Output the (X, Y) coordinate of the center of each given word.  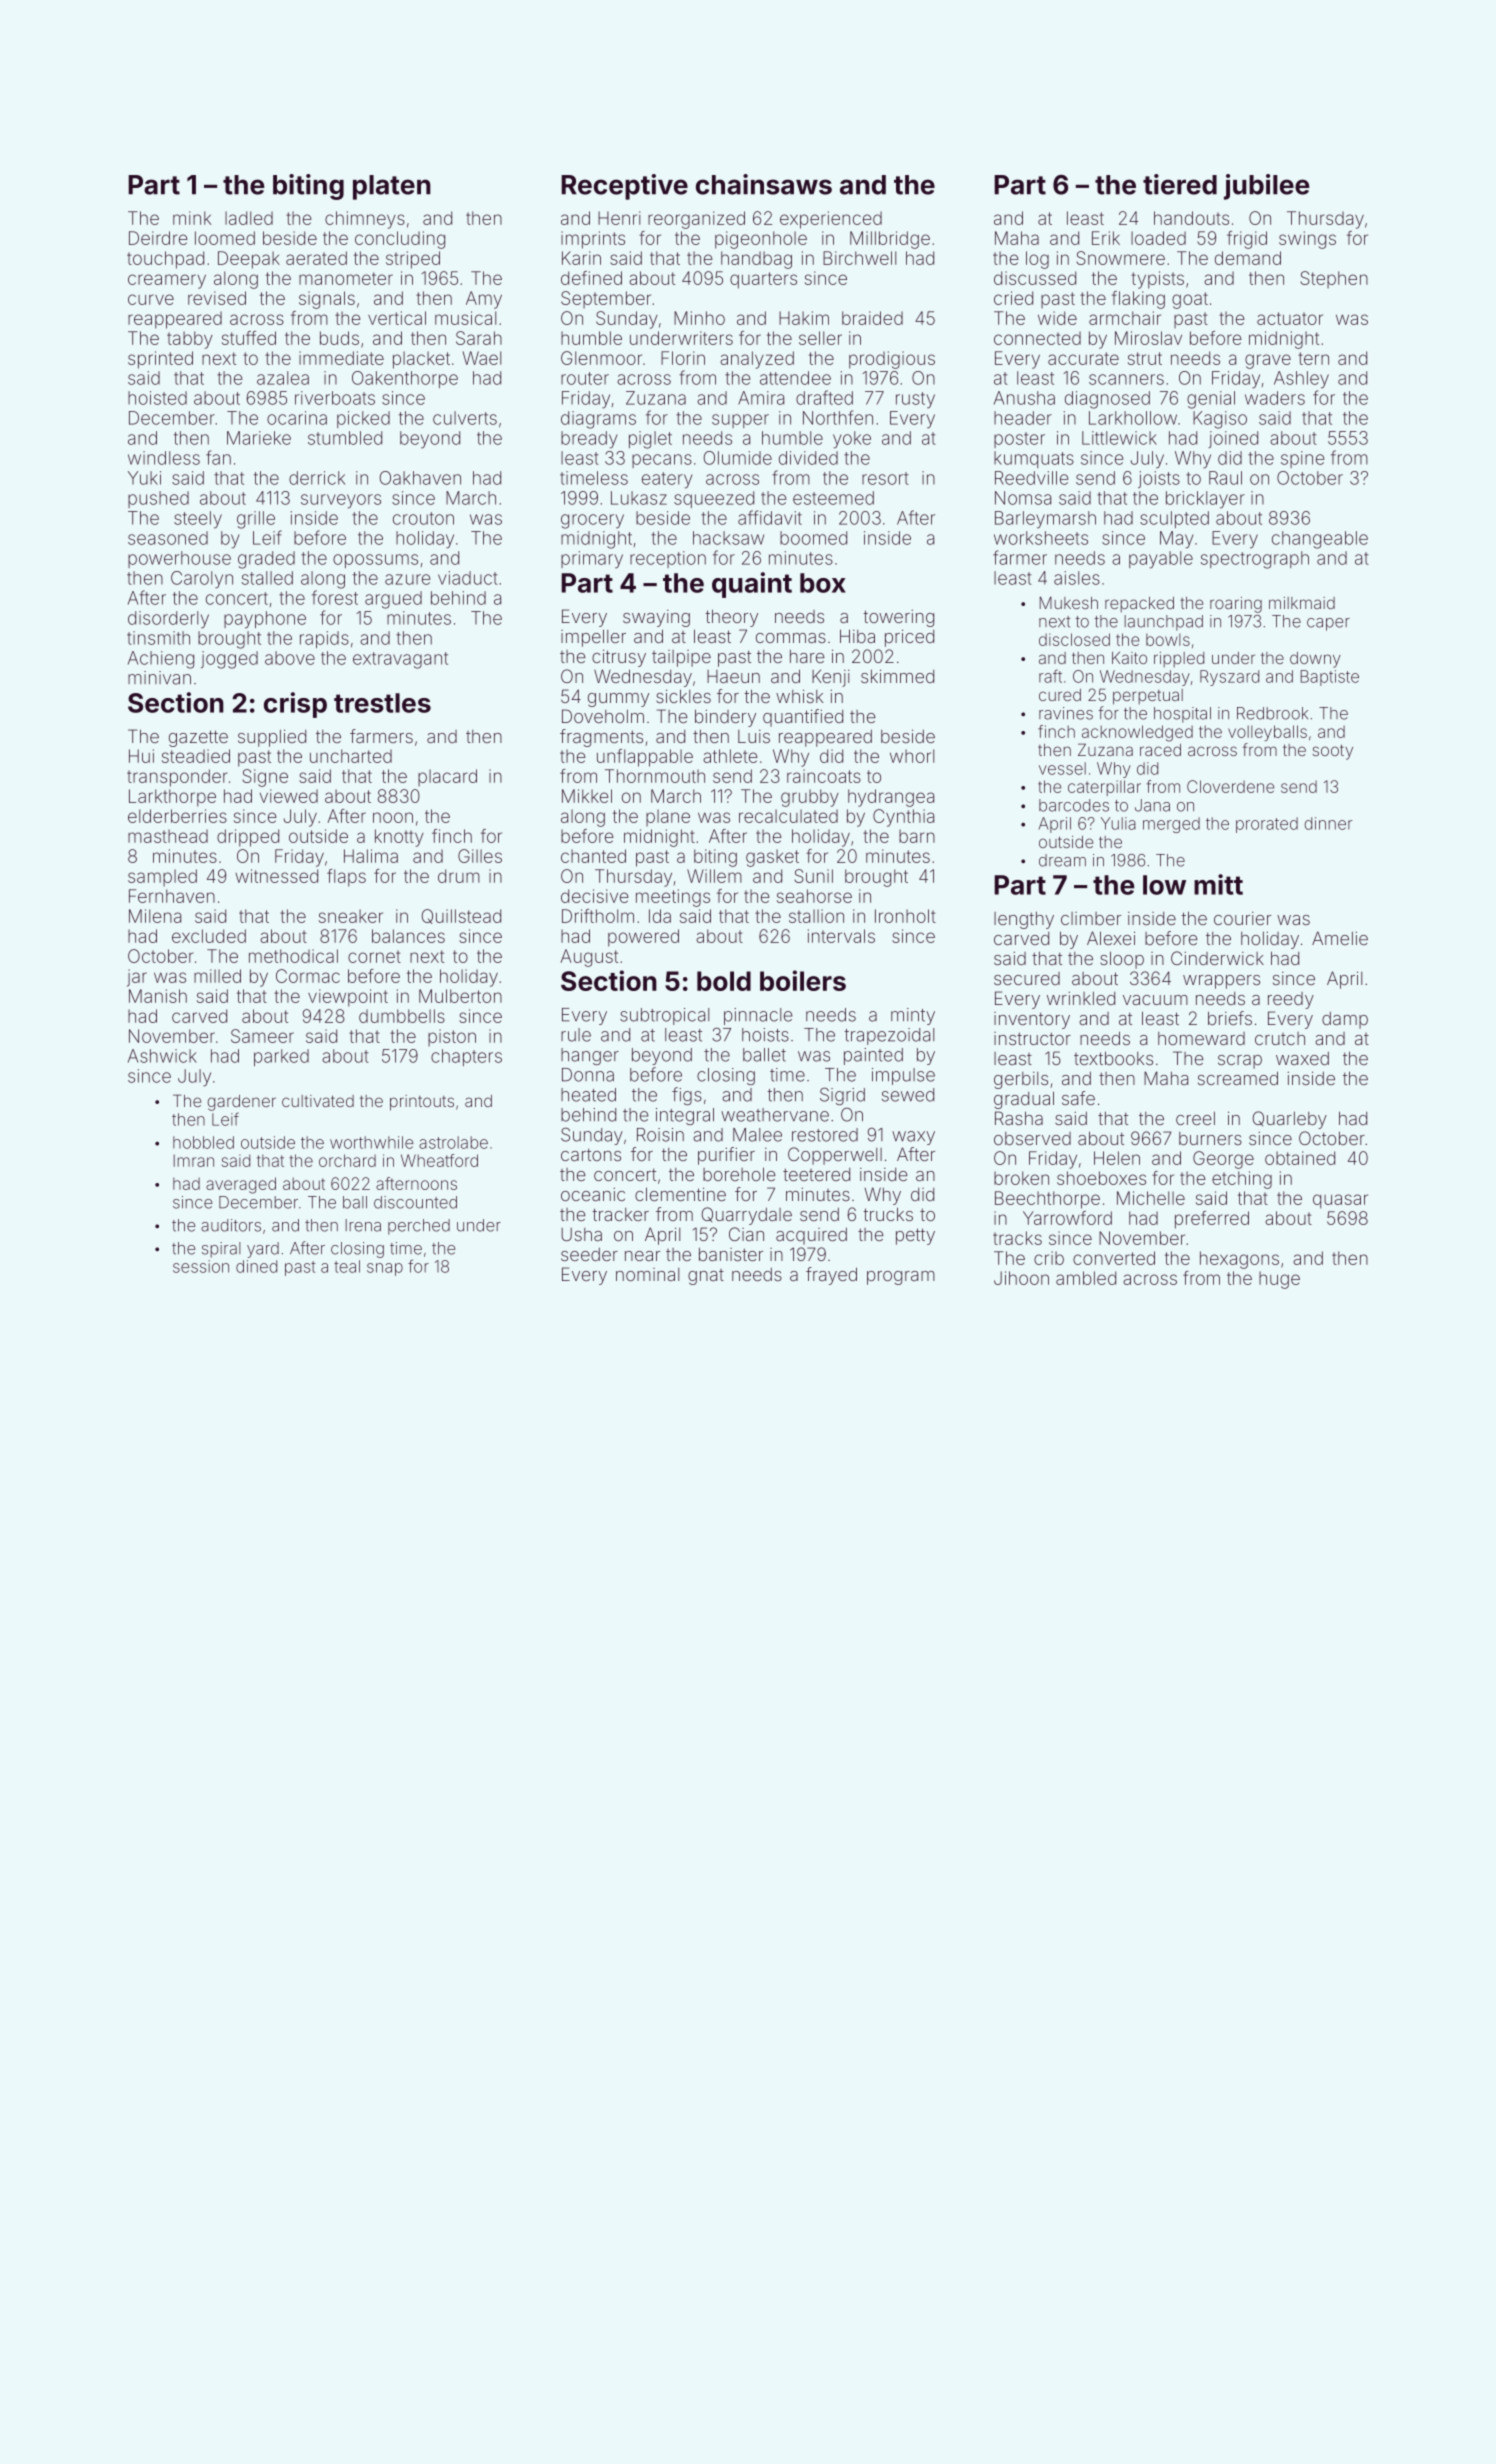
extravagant (400, 660)
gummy (618, 700)
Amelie (1340, 938)
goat (1190, 300)
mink (192, 218)
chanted (593, 856)
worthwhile (372, 1142)
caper (1328, 624)
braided (872, 318)
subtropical (664, 1016)
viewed (289, 796)
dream (1062, 860)
